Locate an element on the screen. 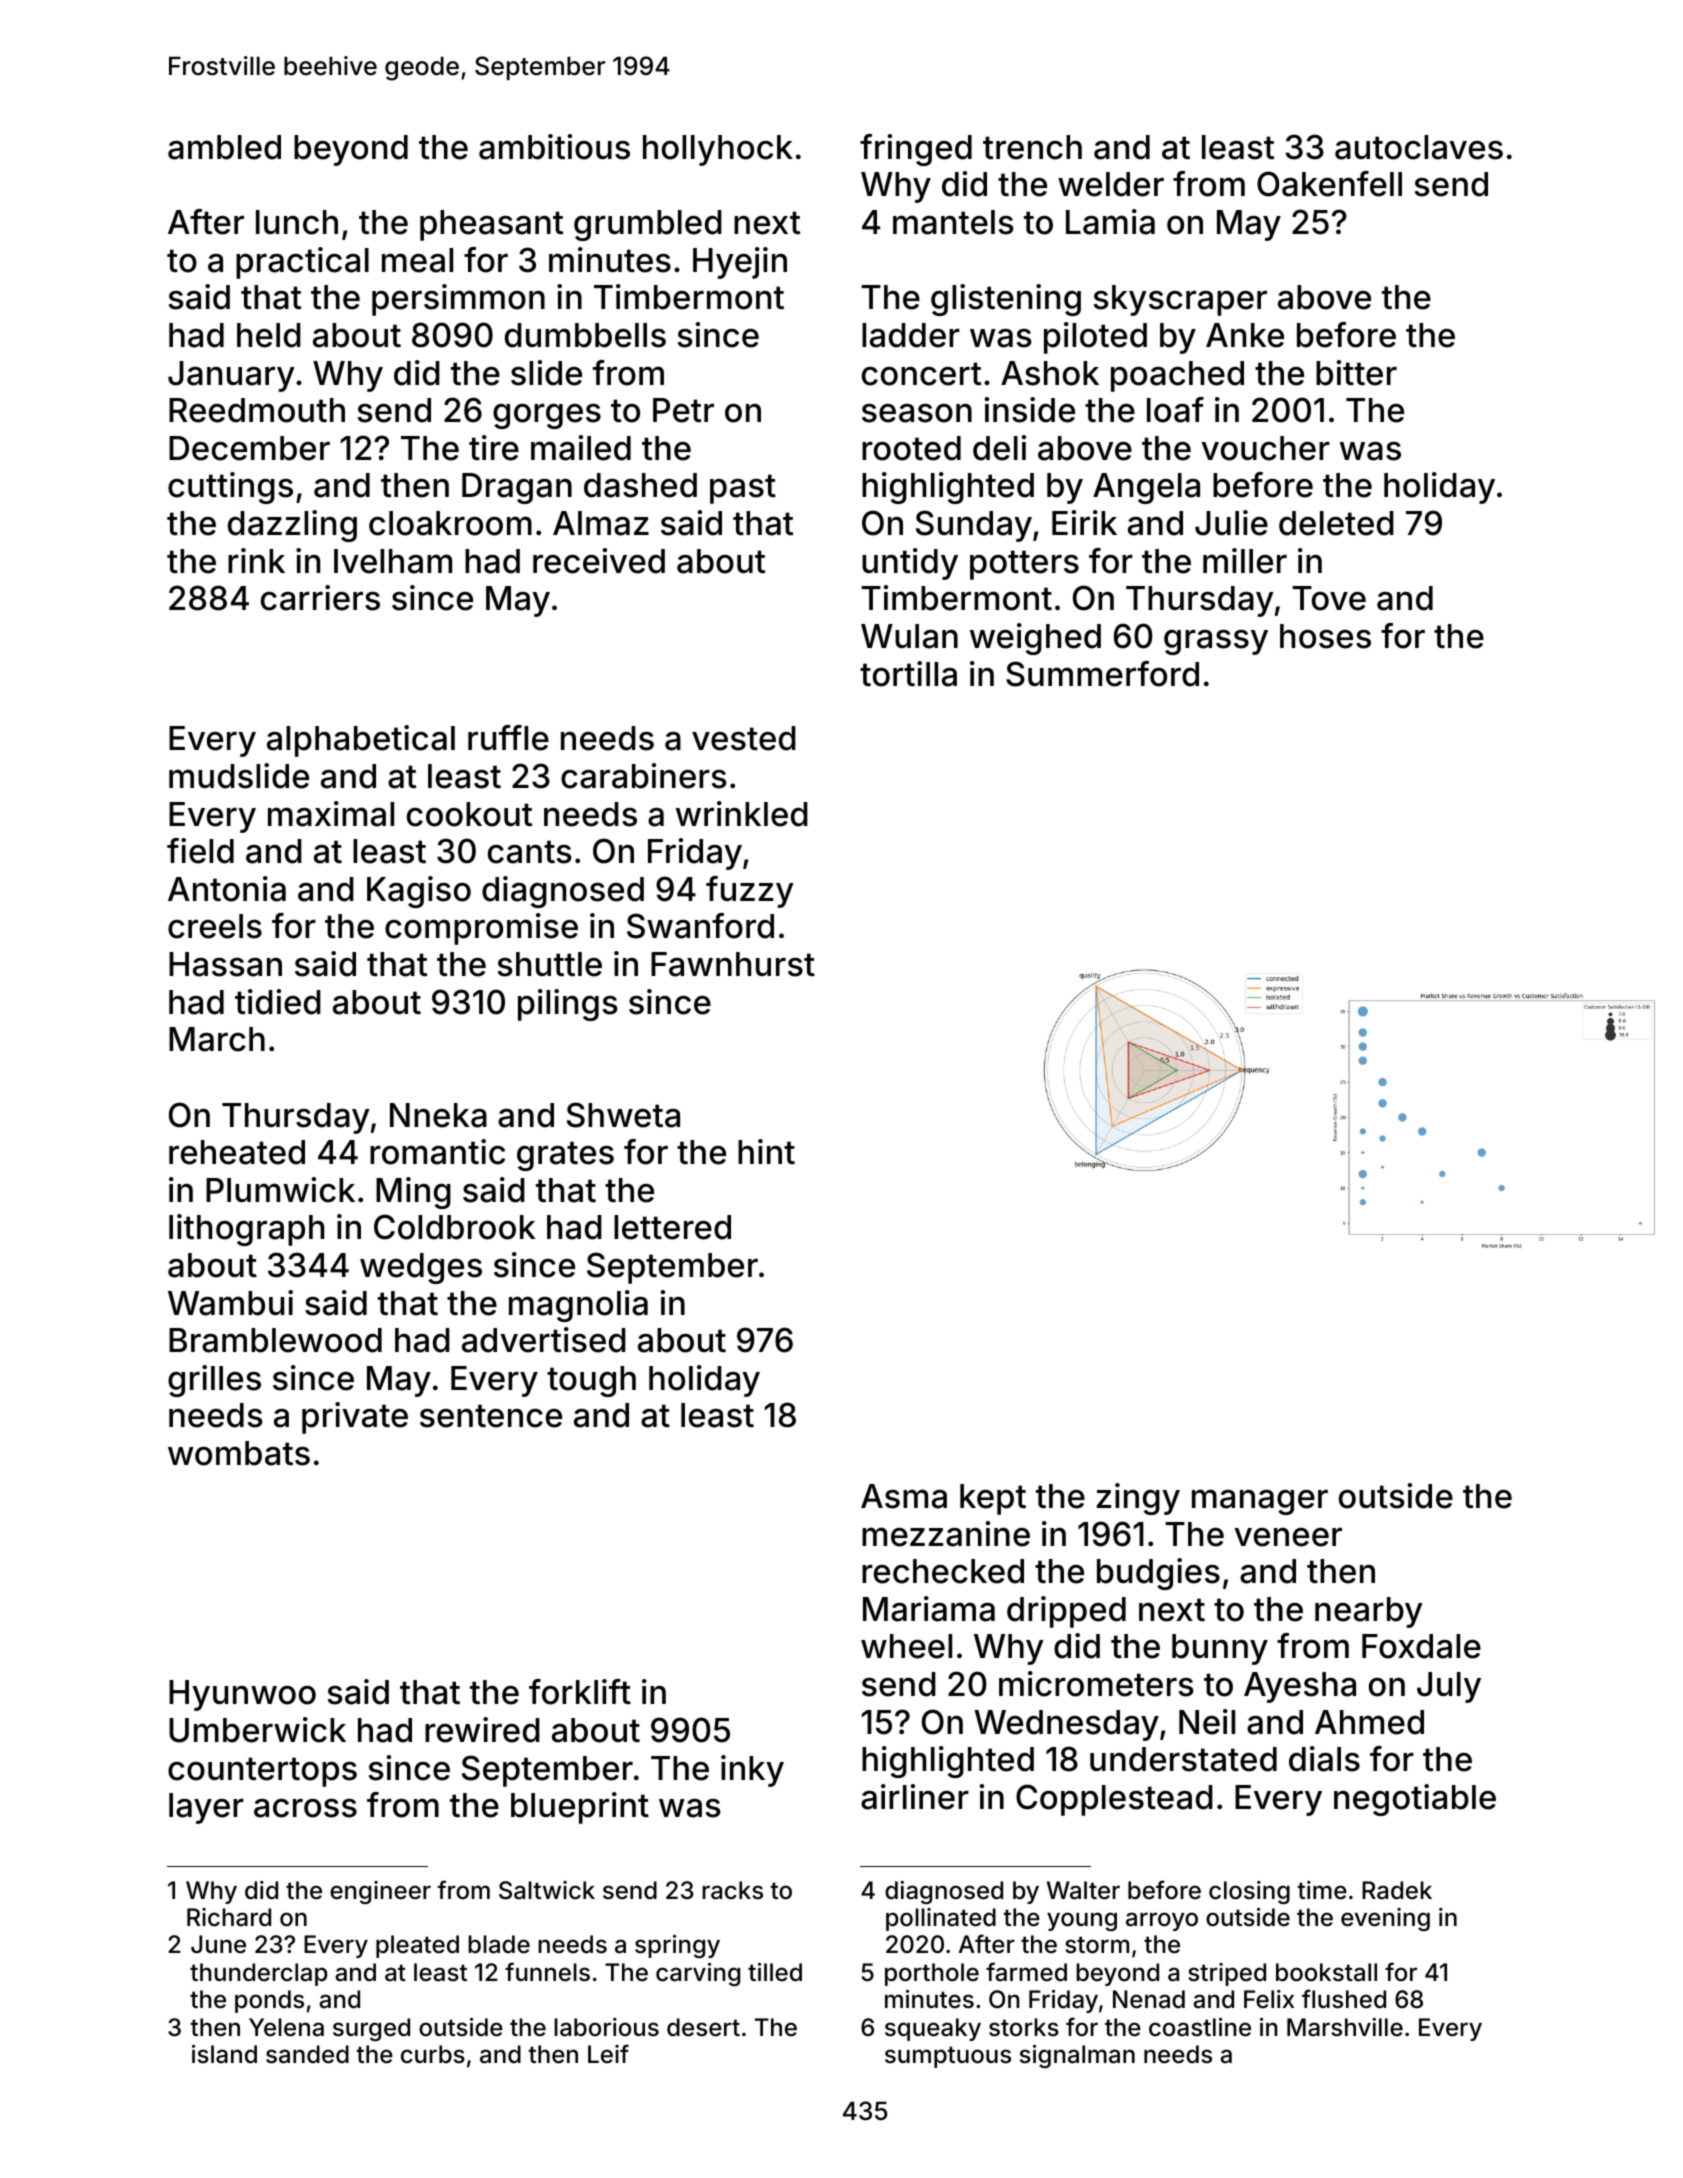  sumptuous is located at coordinates (948, 2057).
